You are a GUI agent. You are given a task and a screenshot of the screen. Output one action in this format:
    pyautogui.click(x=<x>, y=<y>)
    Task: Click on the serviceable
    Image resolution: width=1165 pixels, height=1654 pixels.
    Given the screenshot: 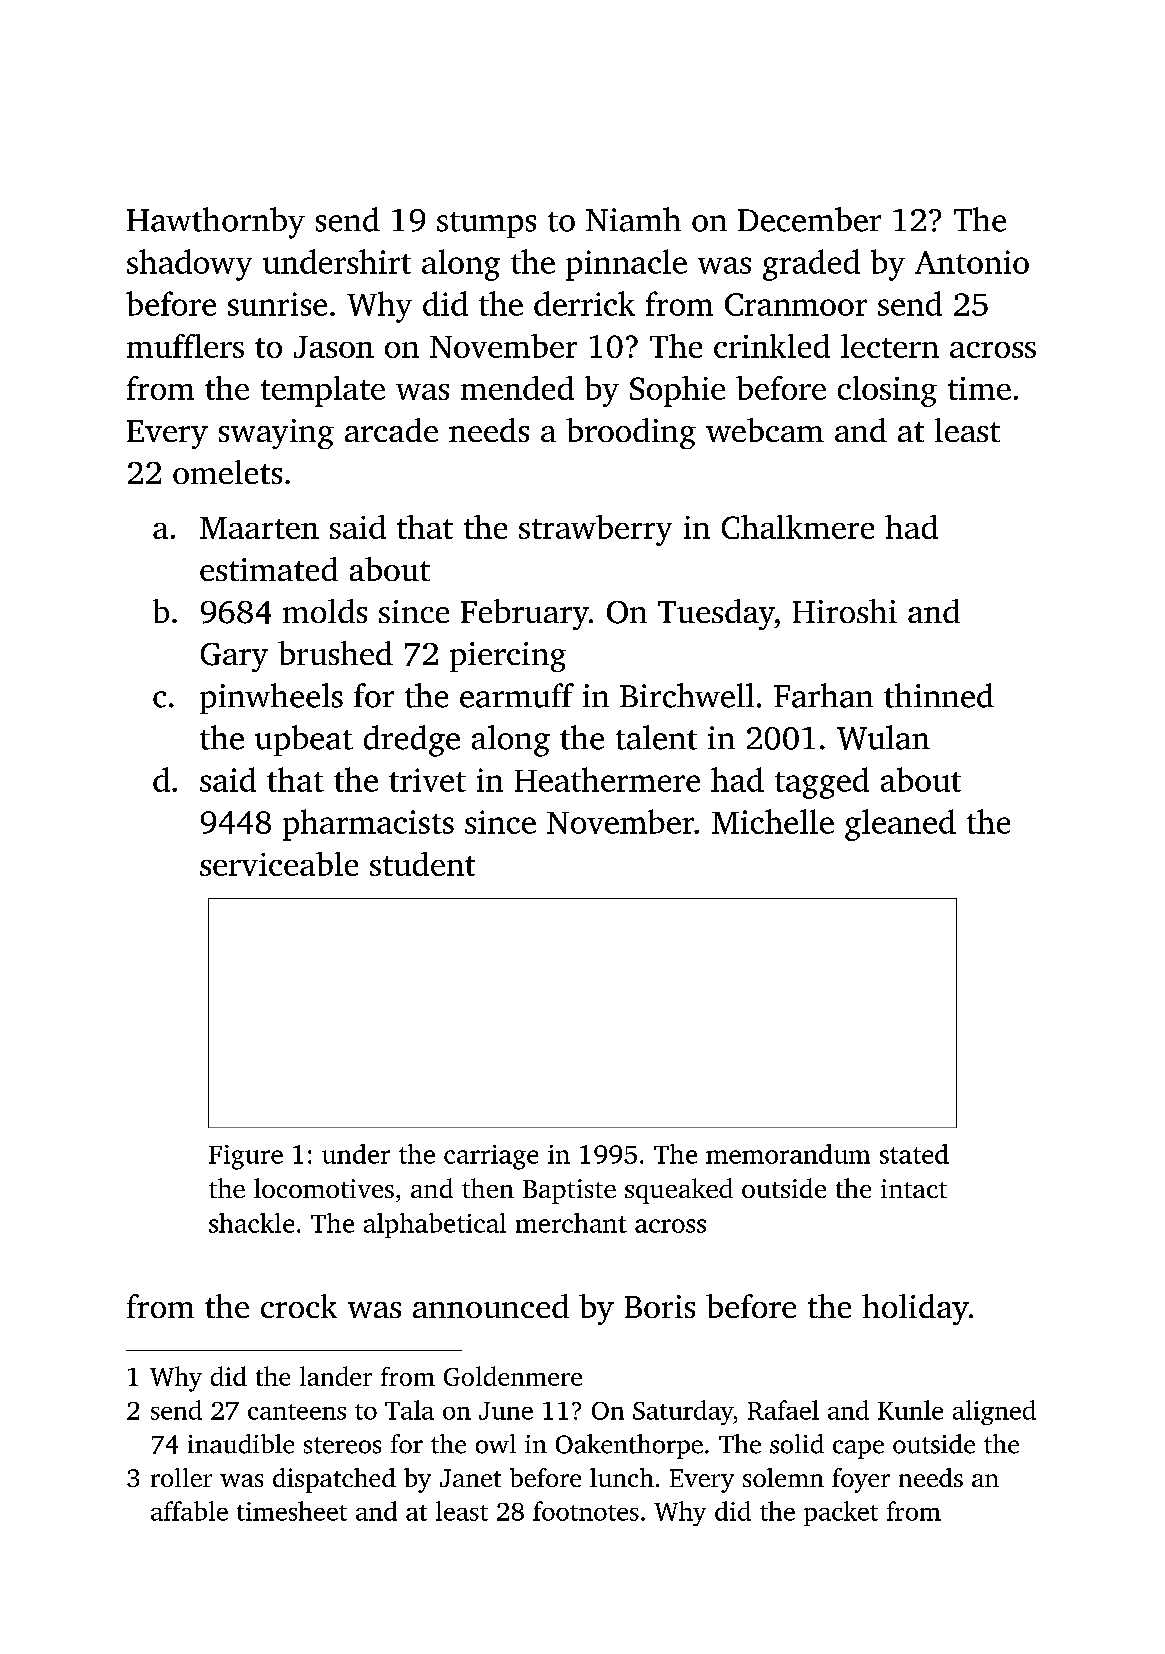 What is the action you would take?
    pyautogui.click(x=279, y=864)
